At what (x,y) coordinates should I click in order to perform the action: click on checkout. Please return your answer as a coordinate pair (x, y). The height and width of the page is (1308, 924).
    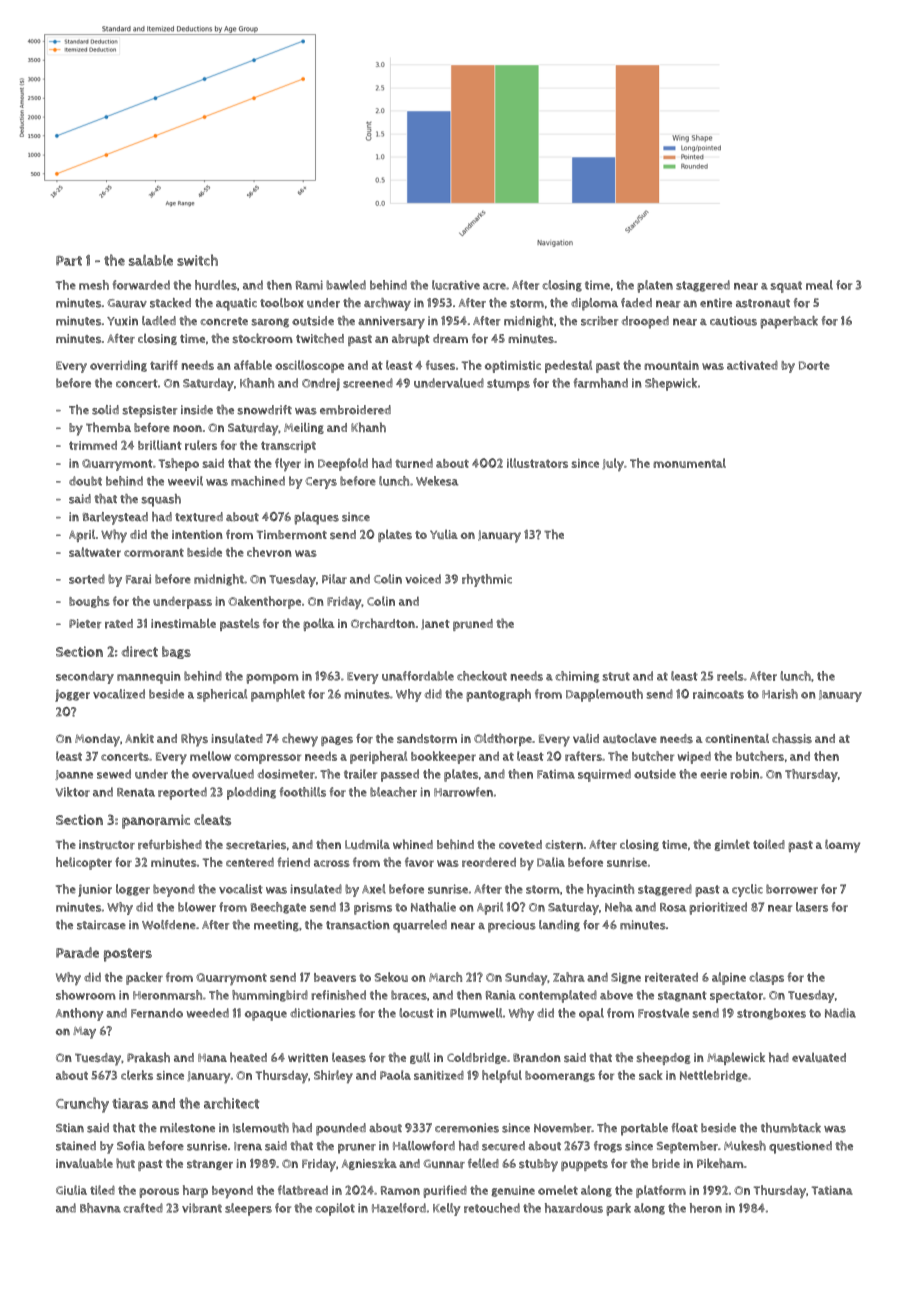
    Looking at the image, I should click on (482, 676).
